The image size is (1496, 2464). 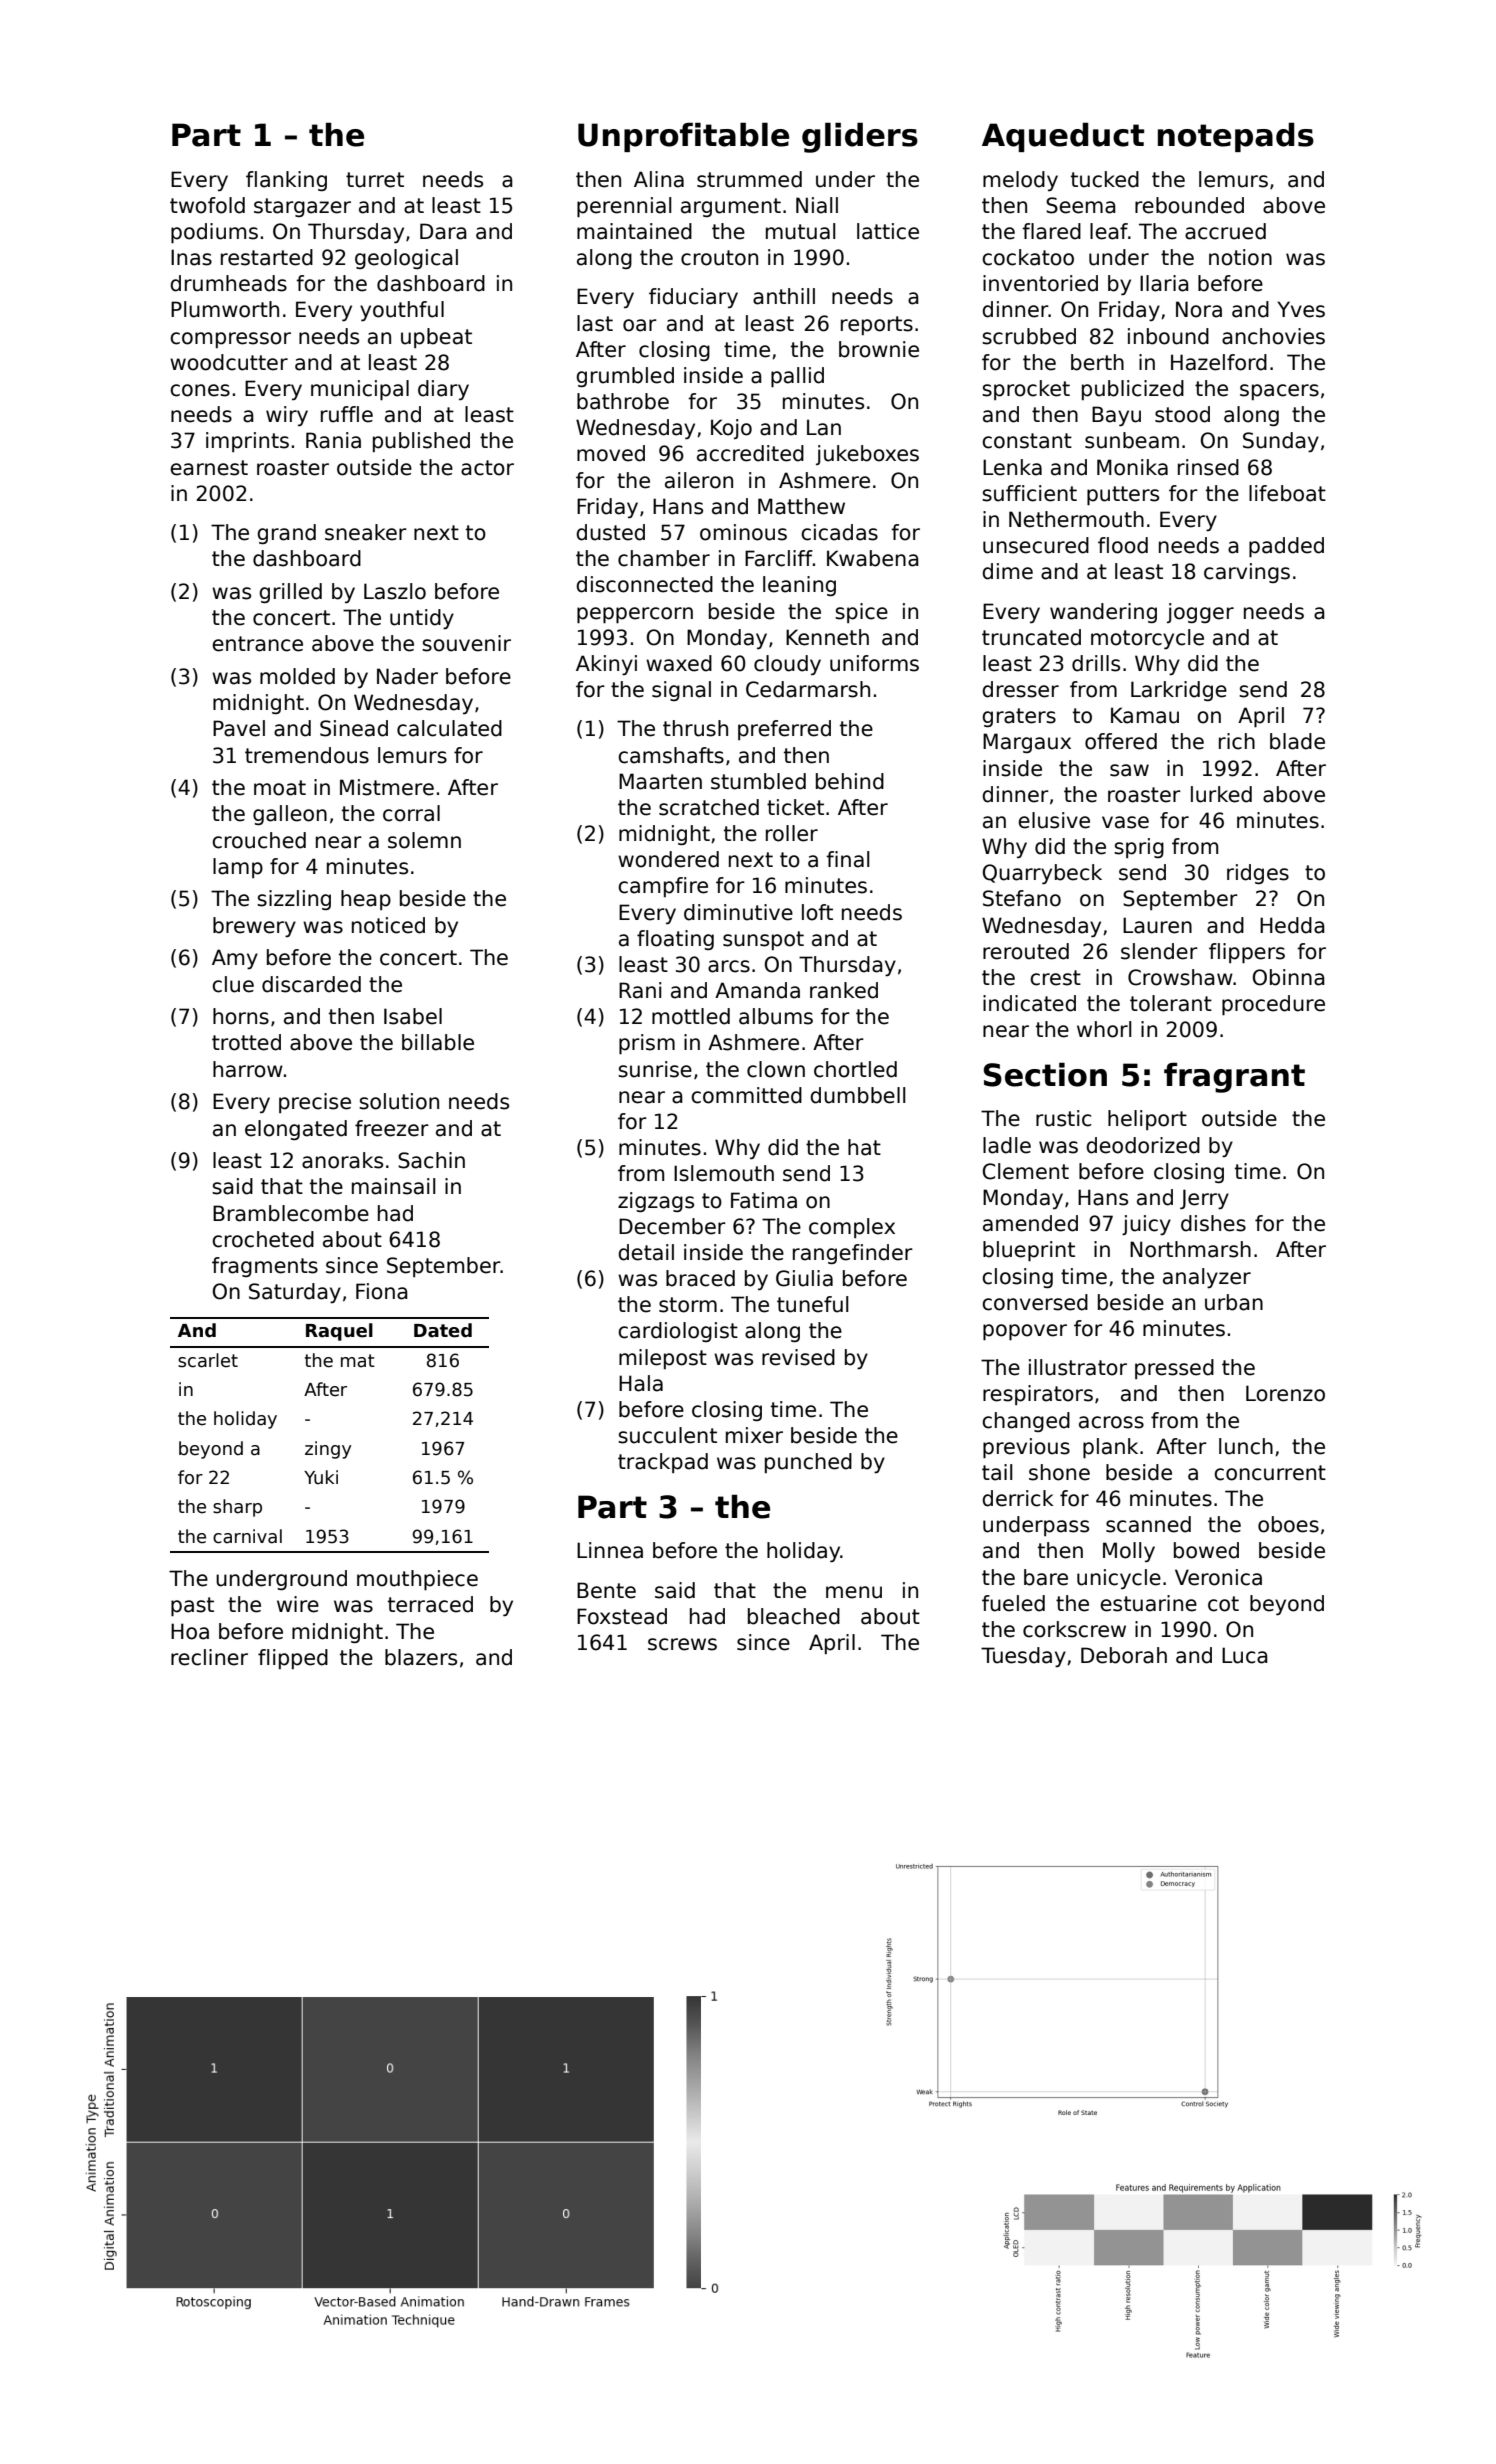 I want to click on lamp, so click(x=238, y=868).
